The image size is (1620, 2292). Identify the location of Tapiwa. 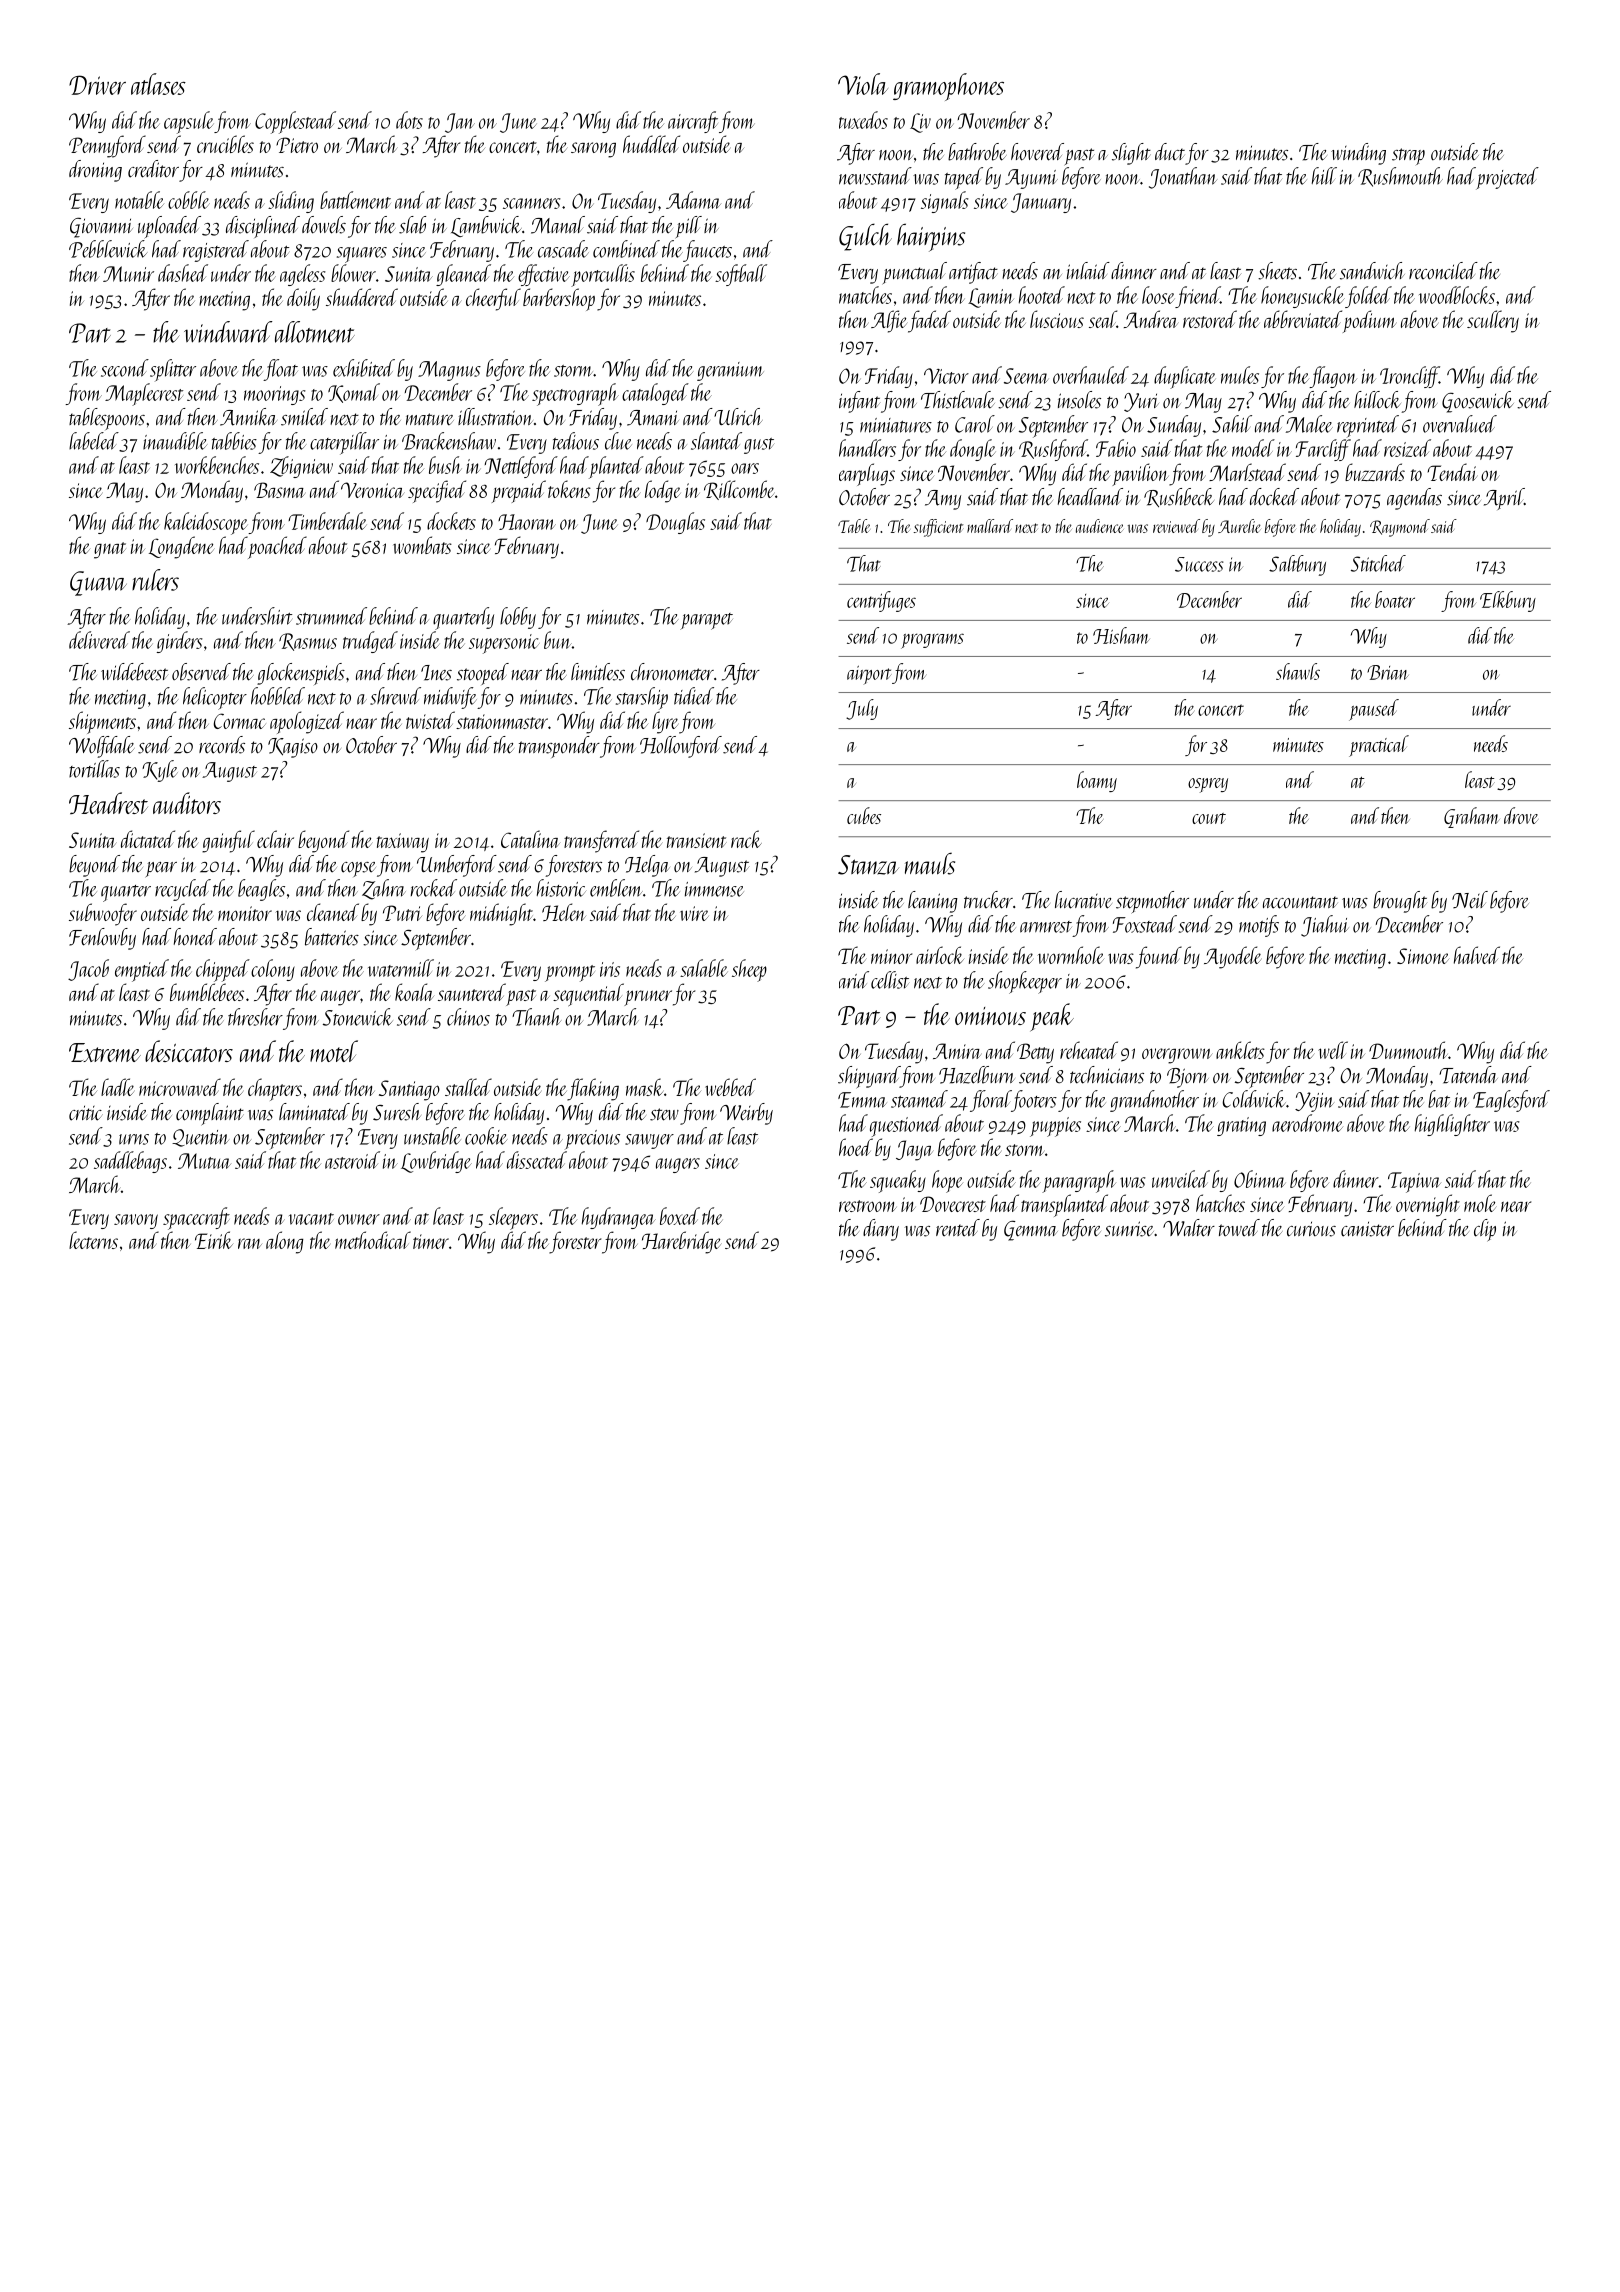
(1414, 1182).
